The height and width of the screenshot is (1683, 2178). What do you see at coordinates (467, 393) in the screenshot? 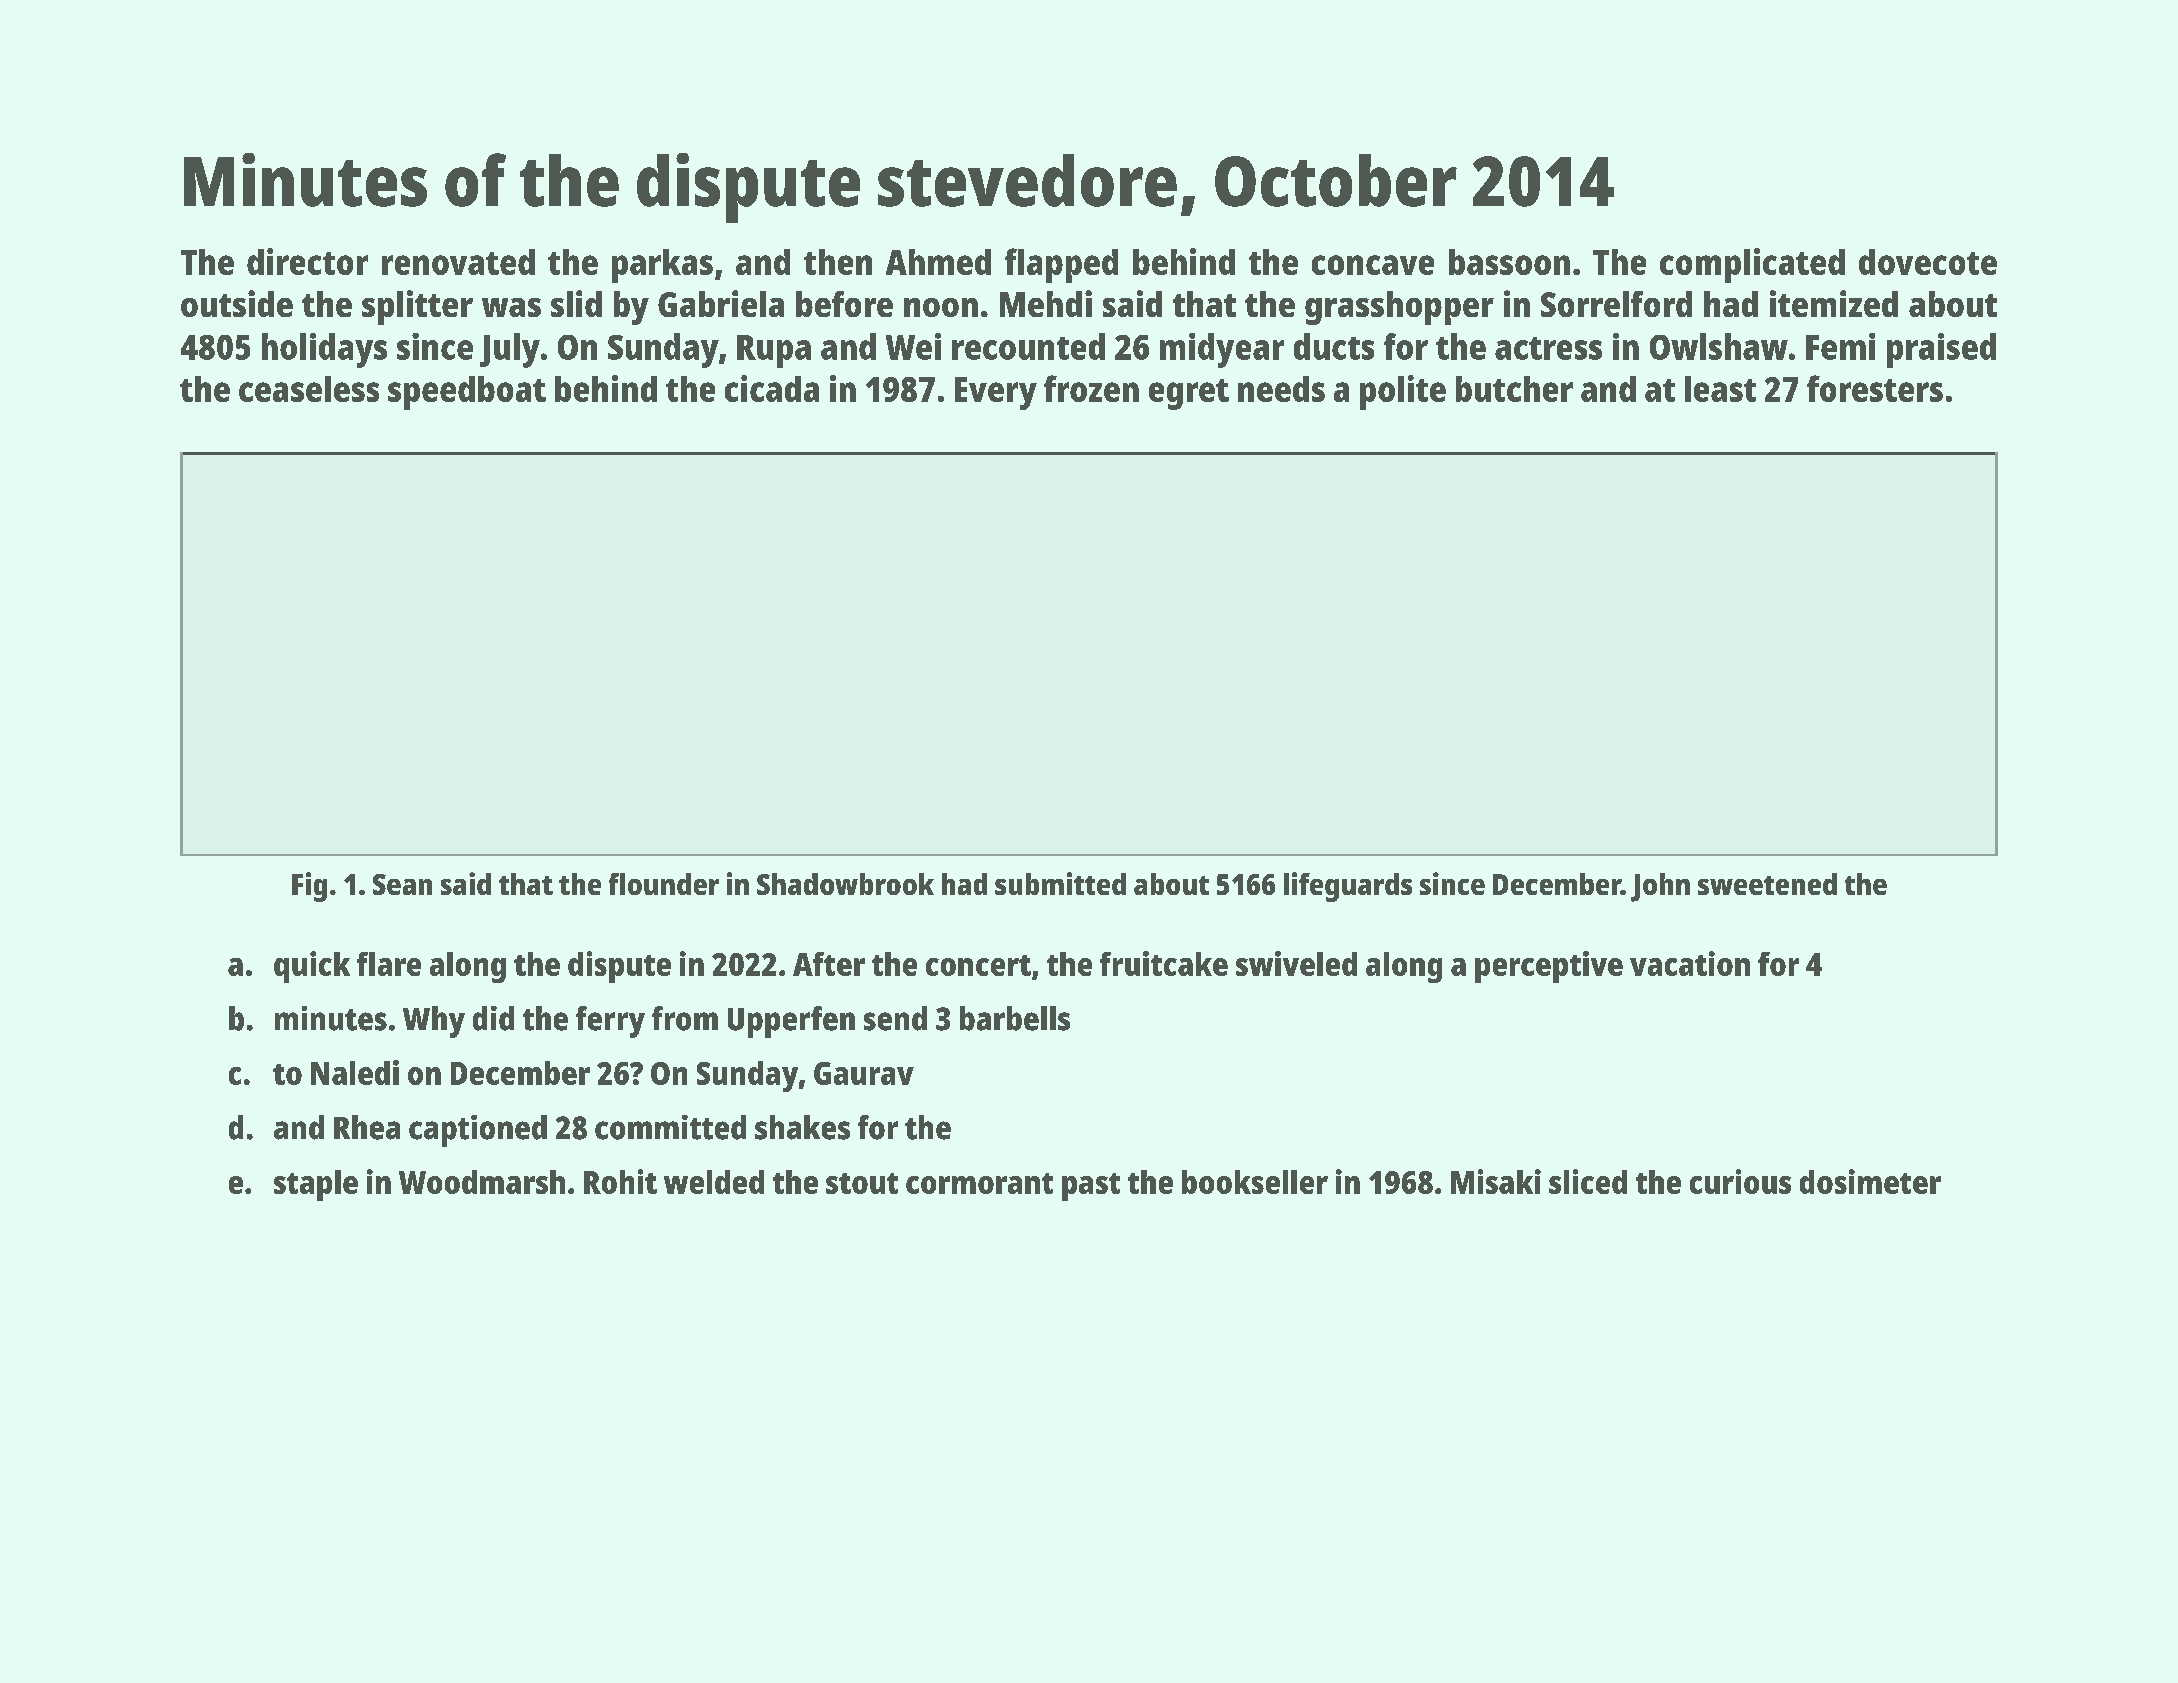
I see `speedboat` at bounding box center [467, 393].
